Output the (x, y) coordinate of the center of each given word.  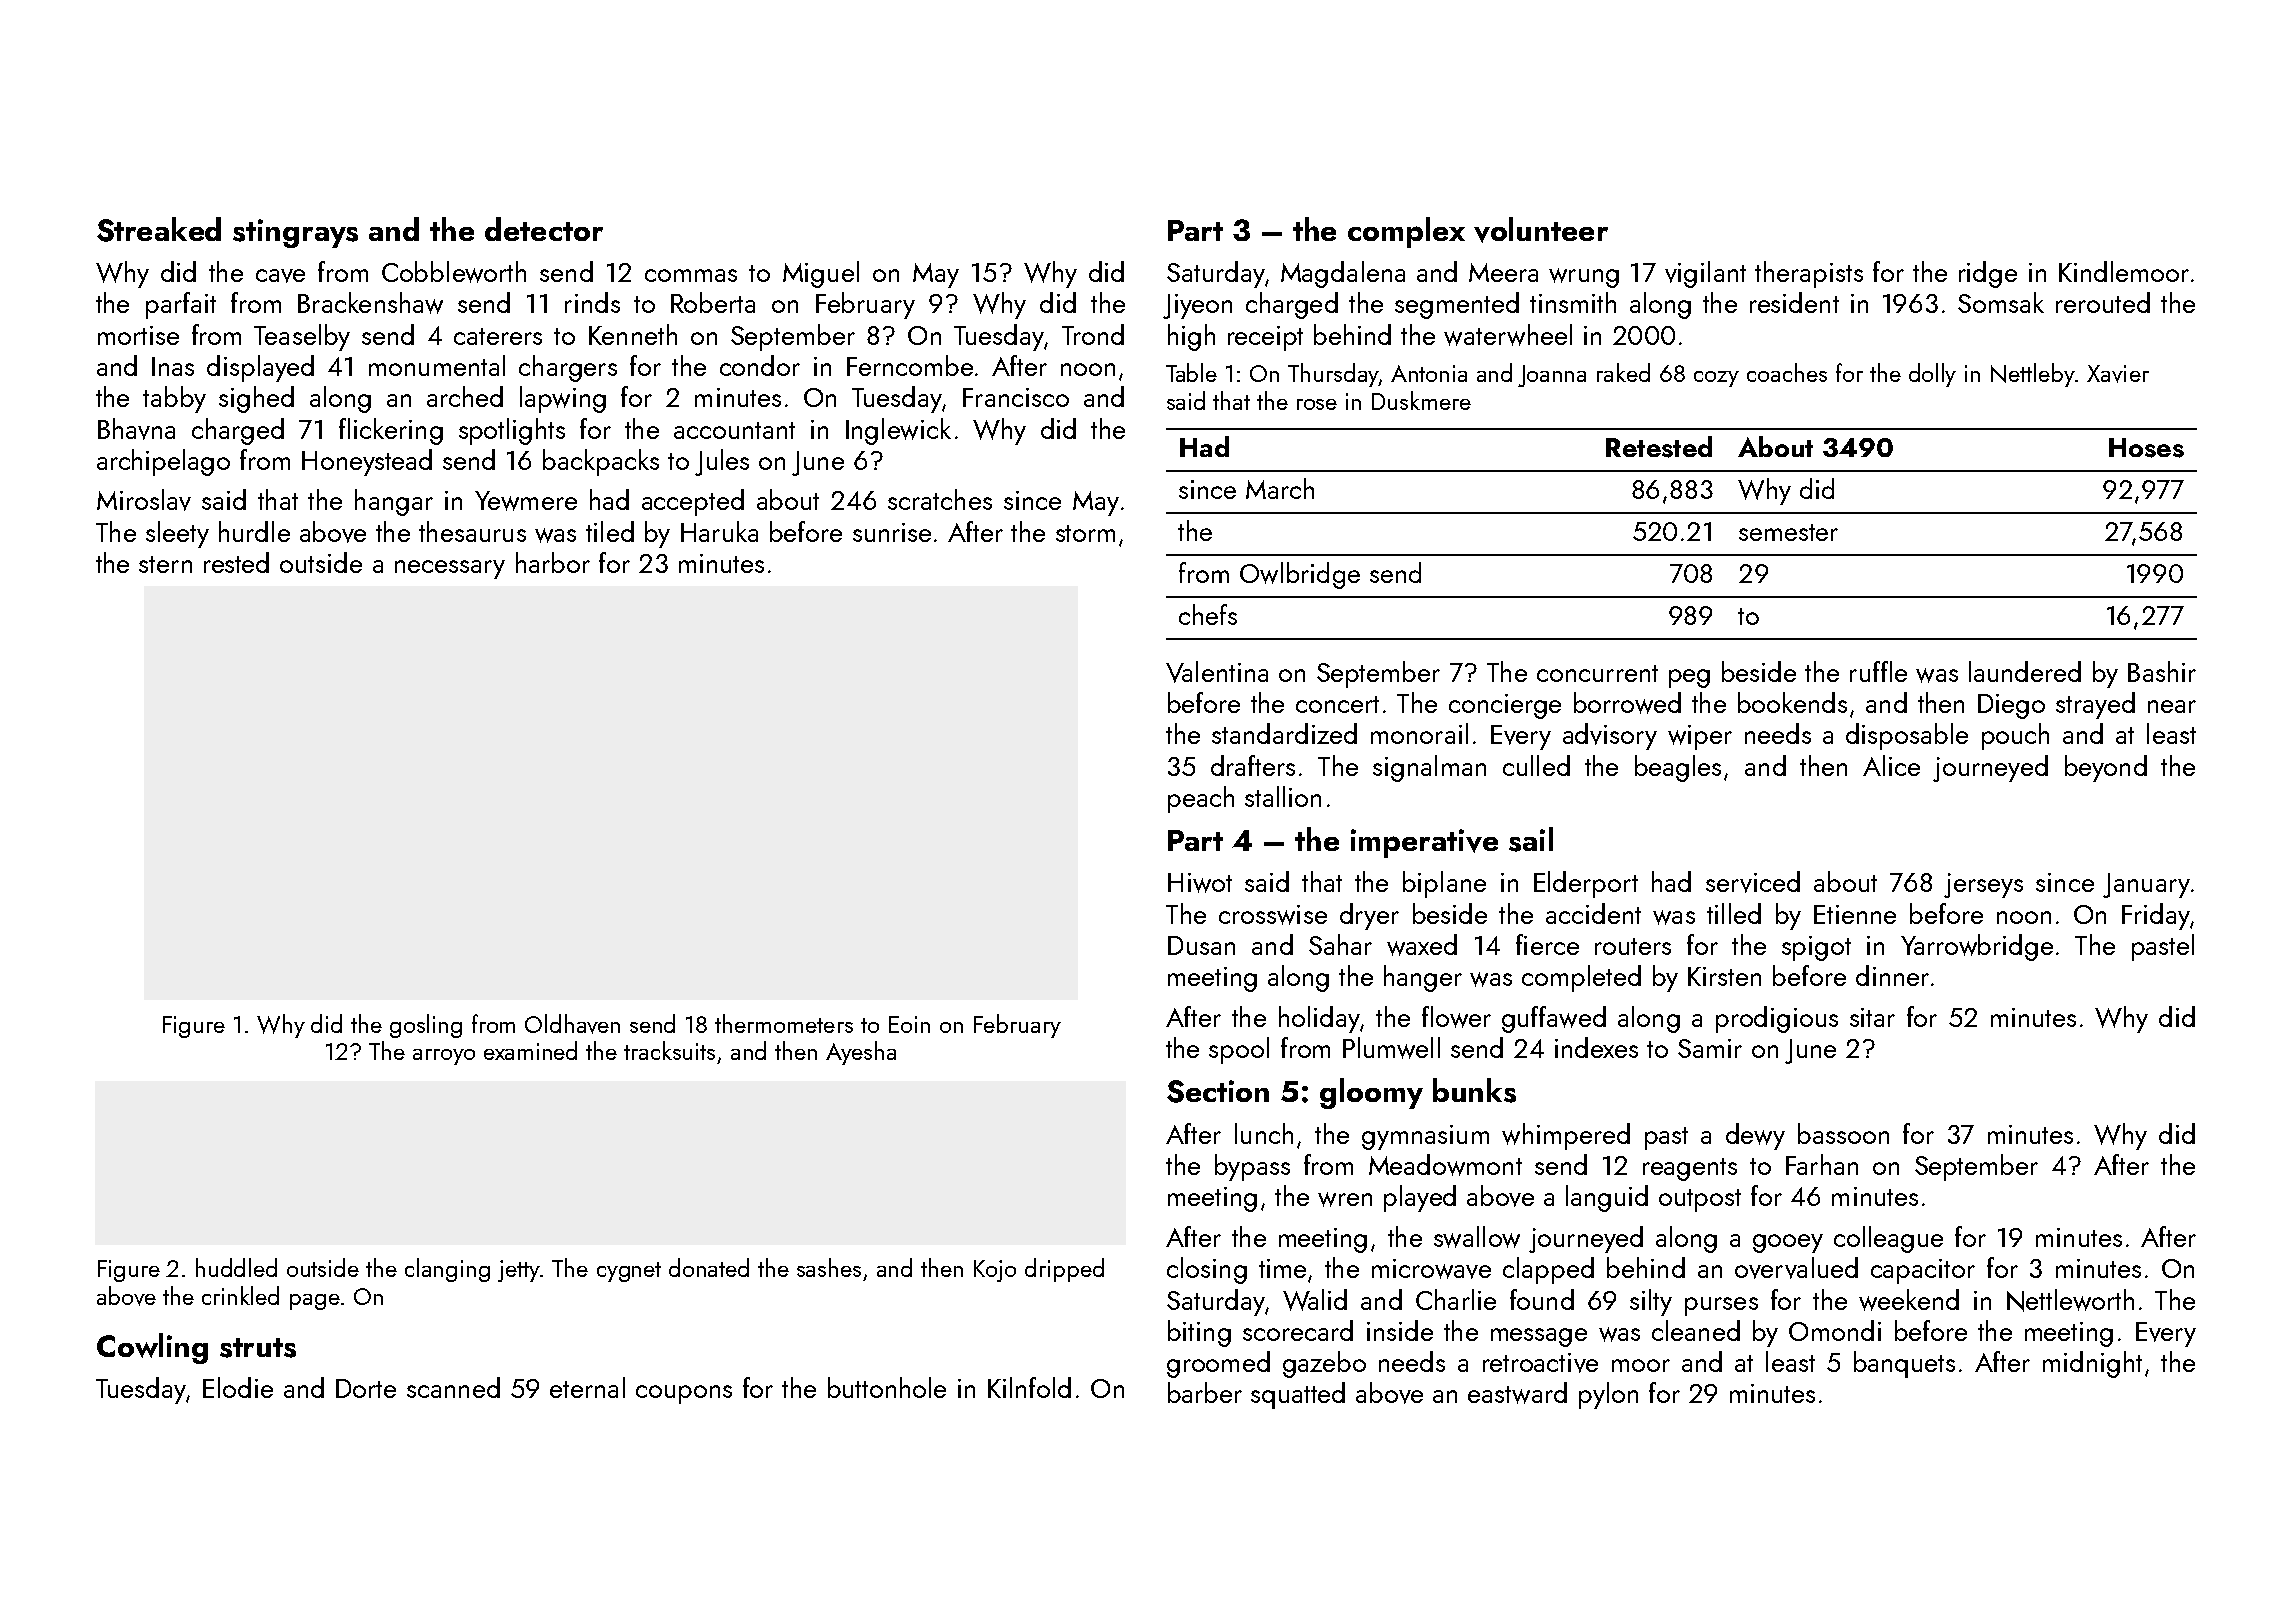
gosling (426, 1026)
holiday (1319, 1019)
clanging (447, 1270)
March (1280, 488)
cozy (1716, 379)
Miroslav (144, 500)
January (2146, 885)
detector (544, 229)
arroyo (444, 1057)
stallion (1283, 796)
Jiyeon (1197, 306)
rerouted (2103, 302)
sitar (1872, 1017)
